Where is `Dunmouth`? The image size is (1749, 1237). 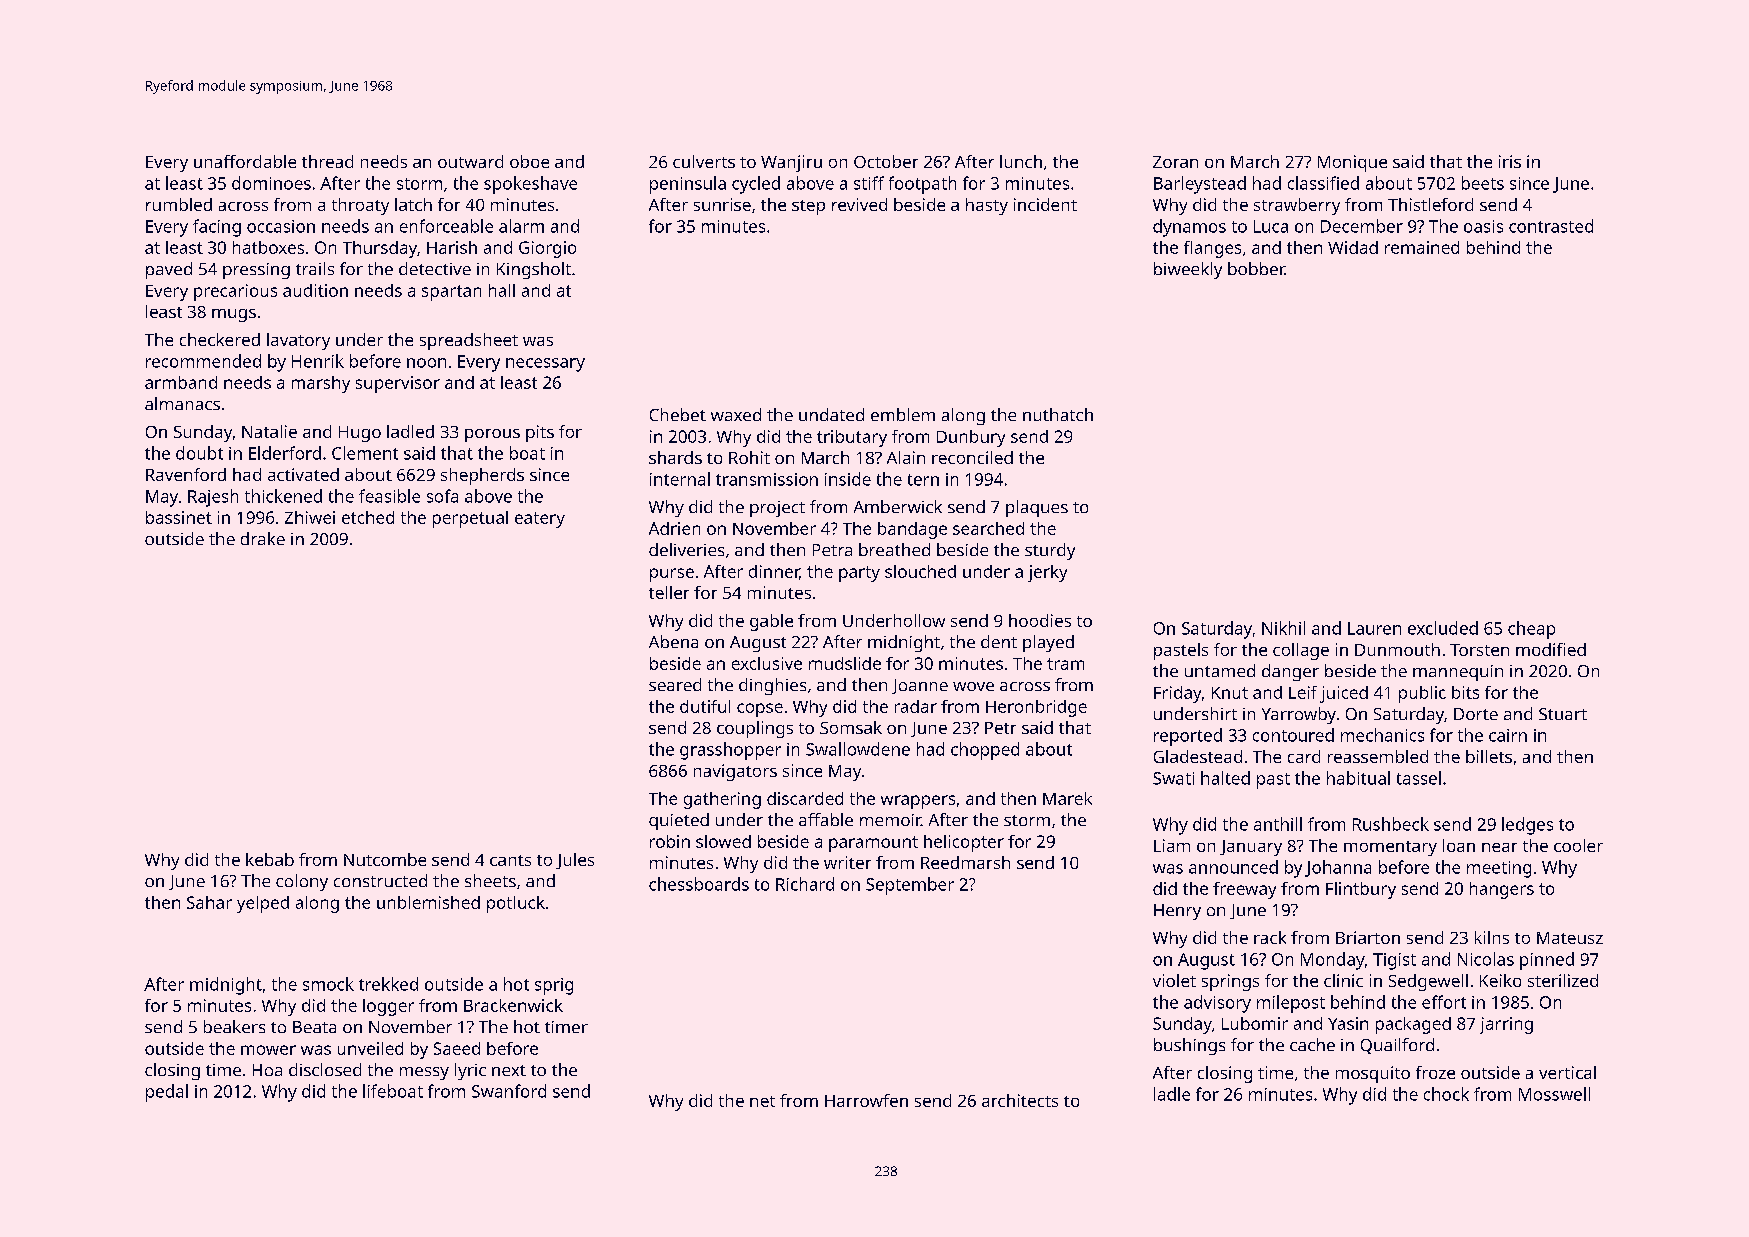
Dunmouth is located at coordinates (1397, 649).
